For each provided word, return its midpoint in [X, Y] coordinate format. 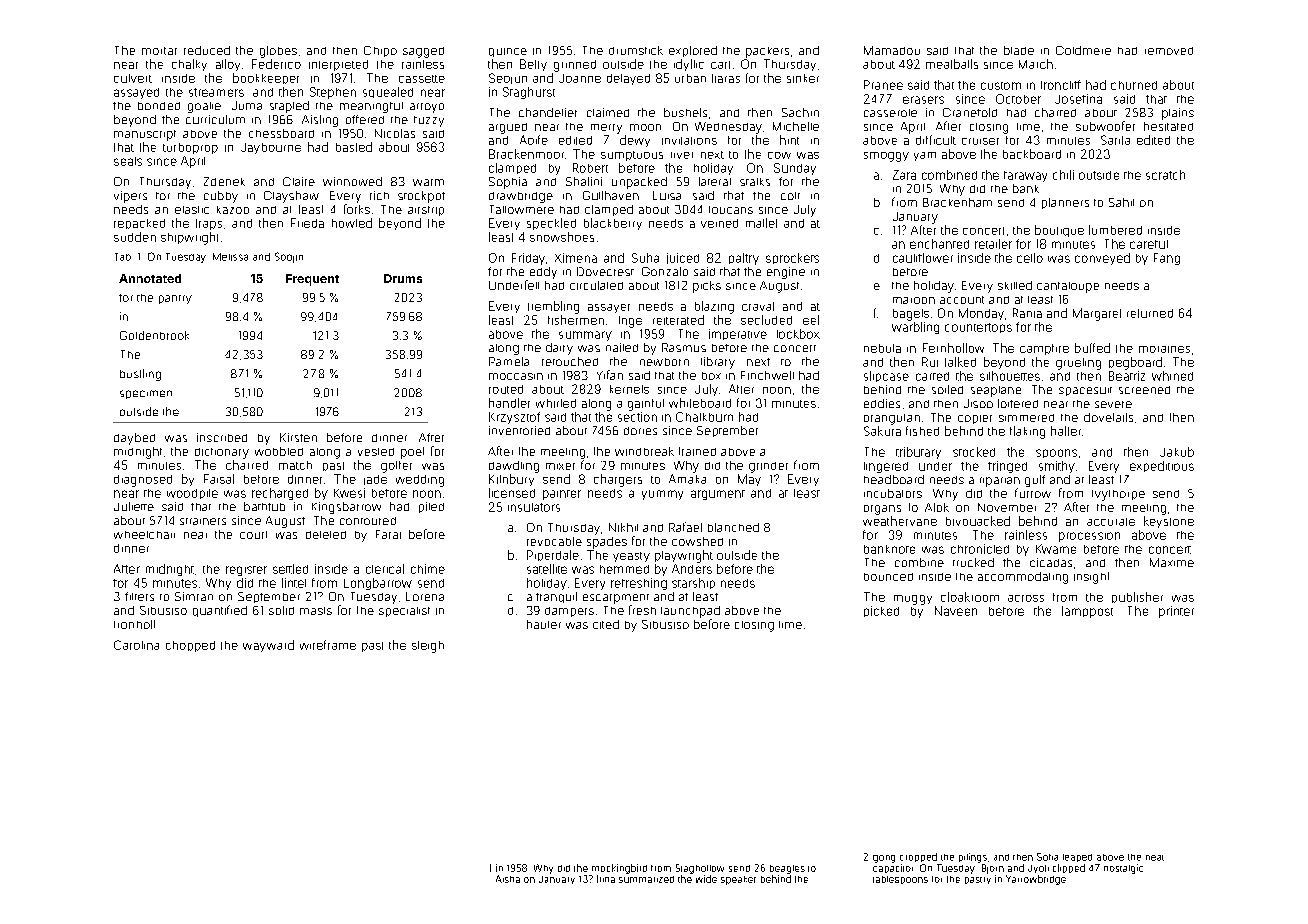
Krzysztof [514, 418]
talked [960, 362]
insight [1091, 578]
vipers [130, 197]
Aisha [508, 879]
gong [884, 859]
